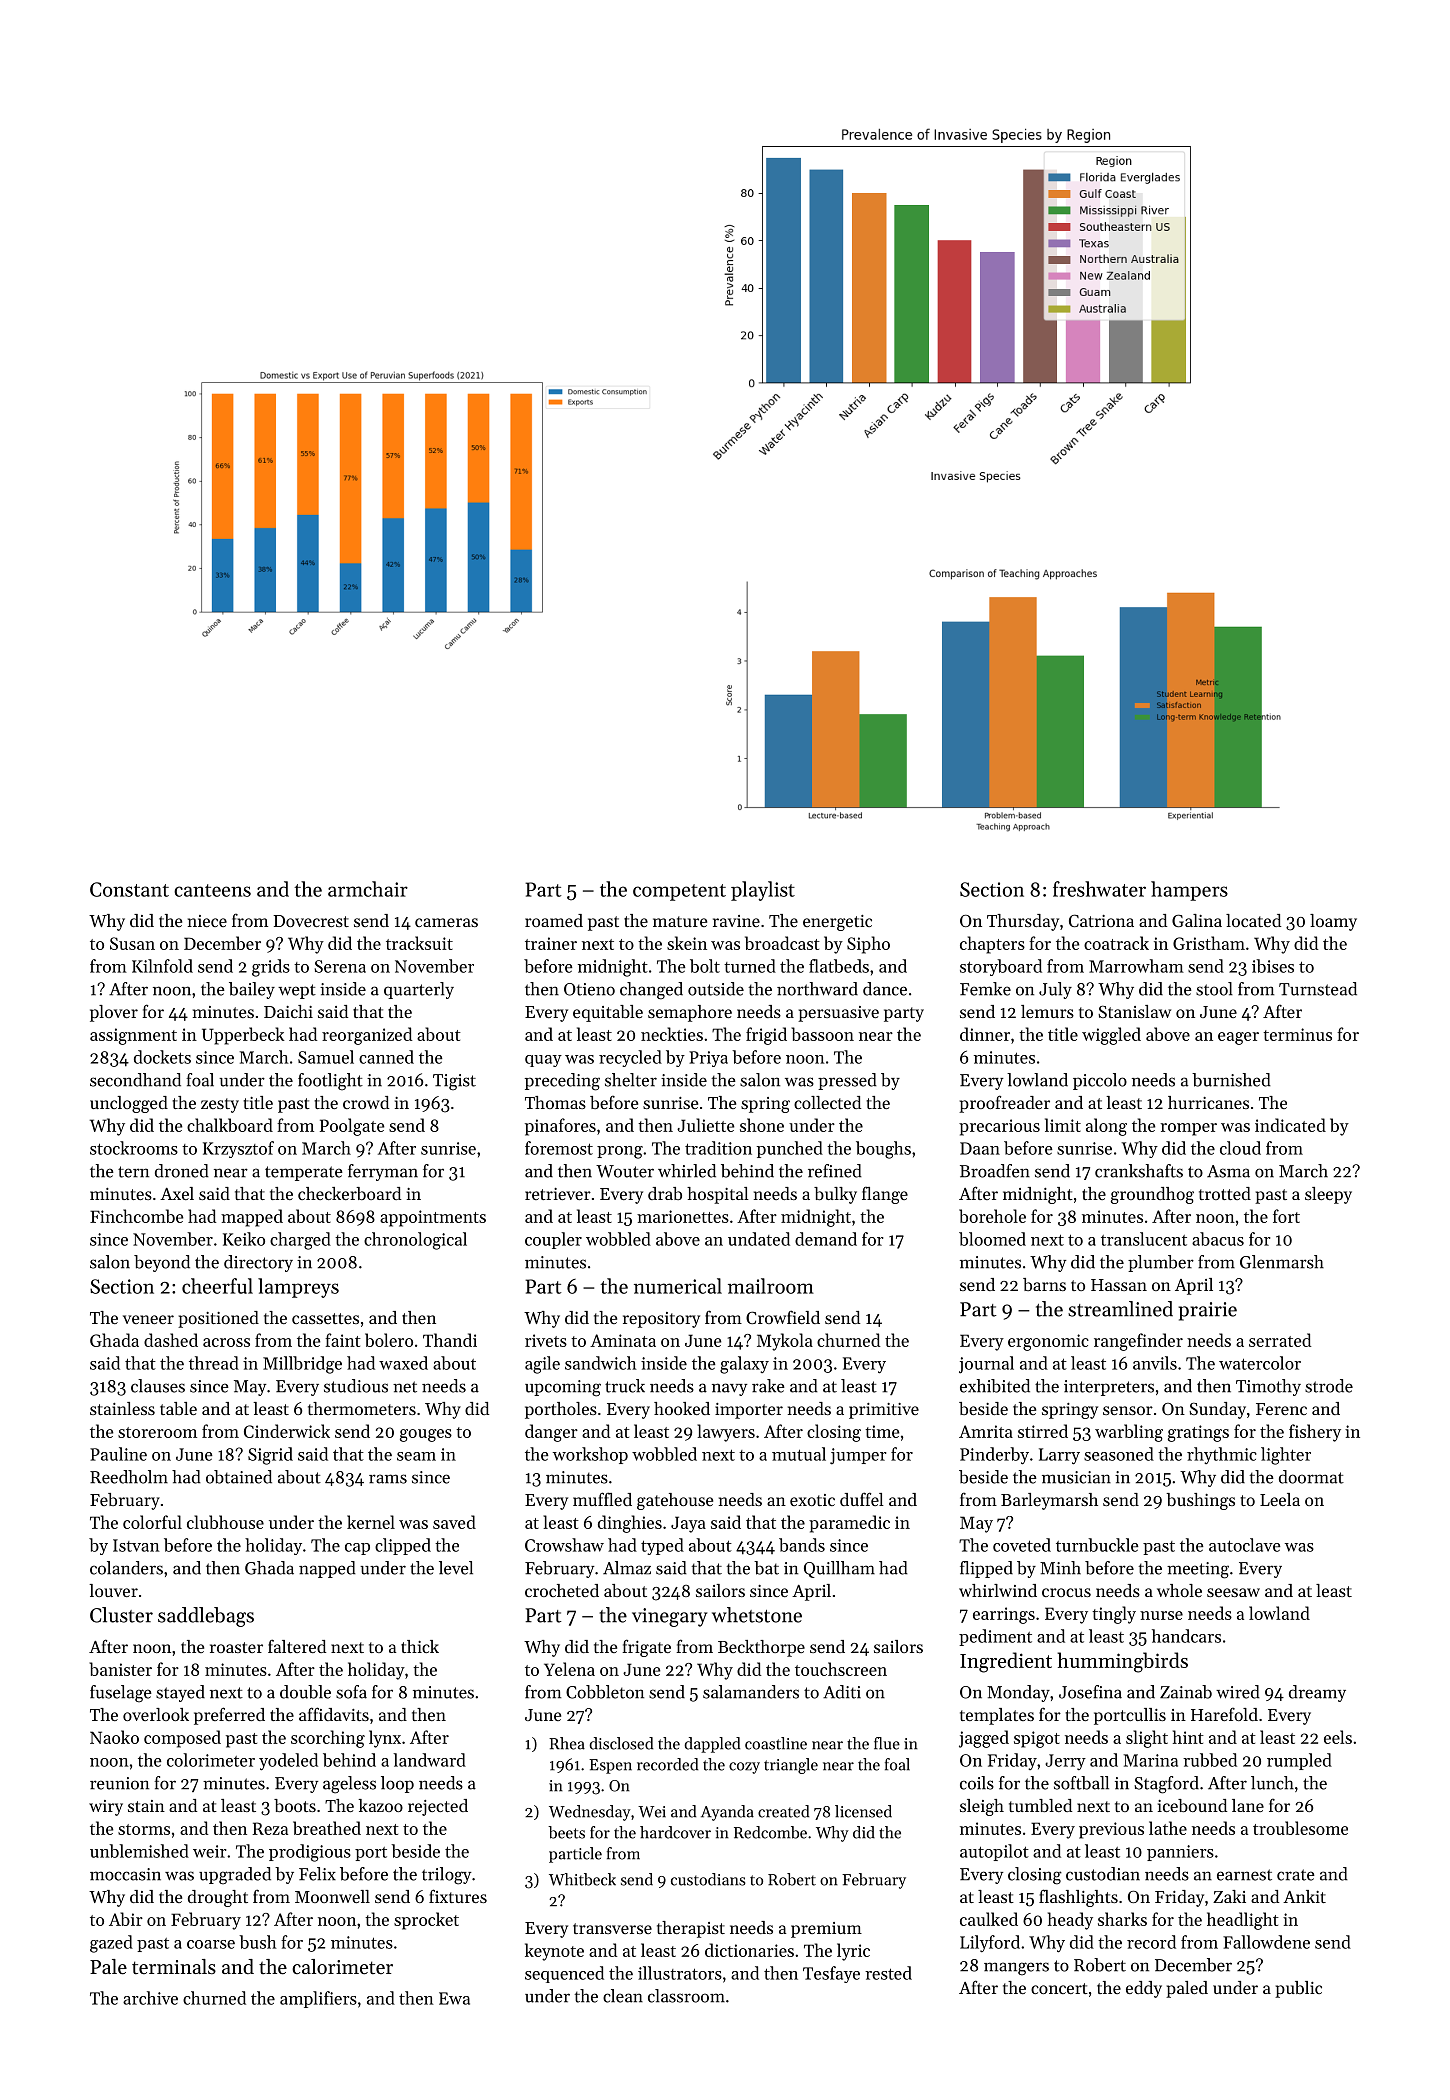 The image size is (1450, 2100). Describe the element at coordinates (212, 890) in the screenshot. I see `canteens` at that location.
